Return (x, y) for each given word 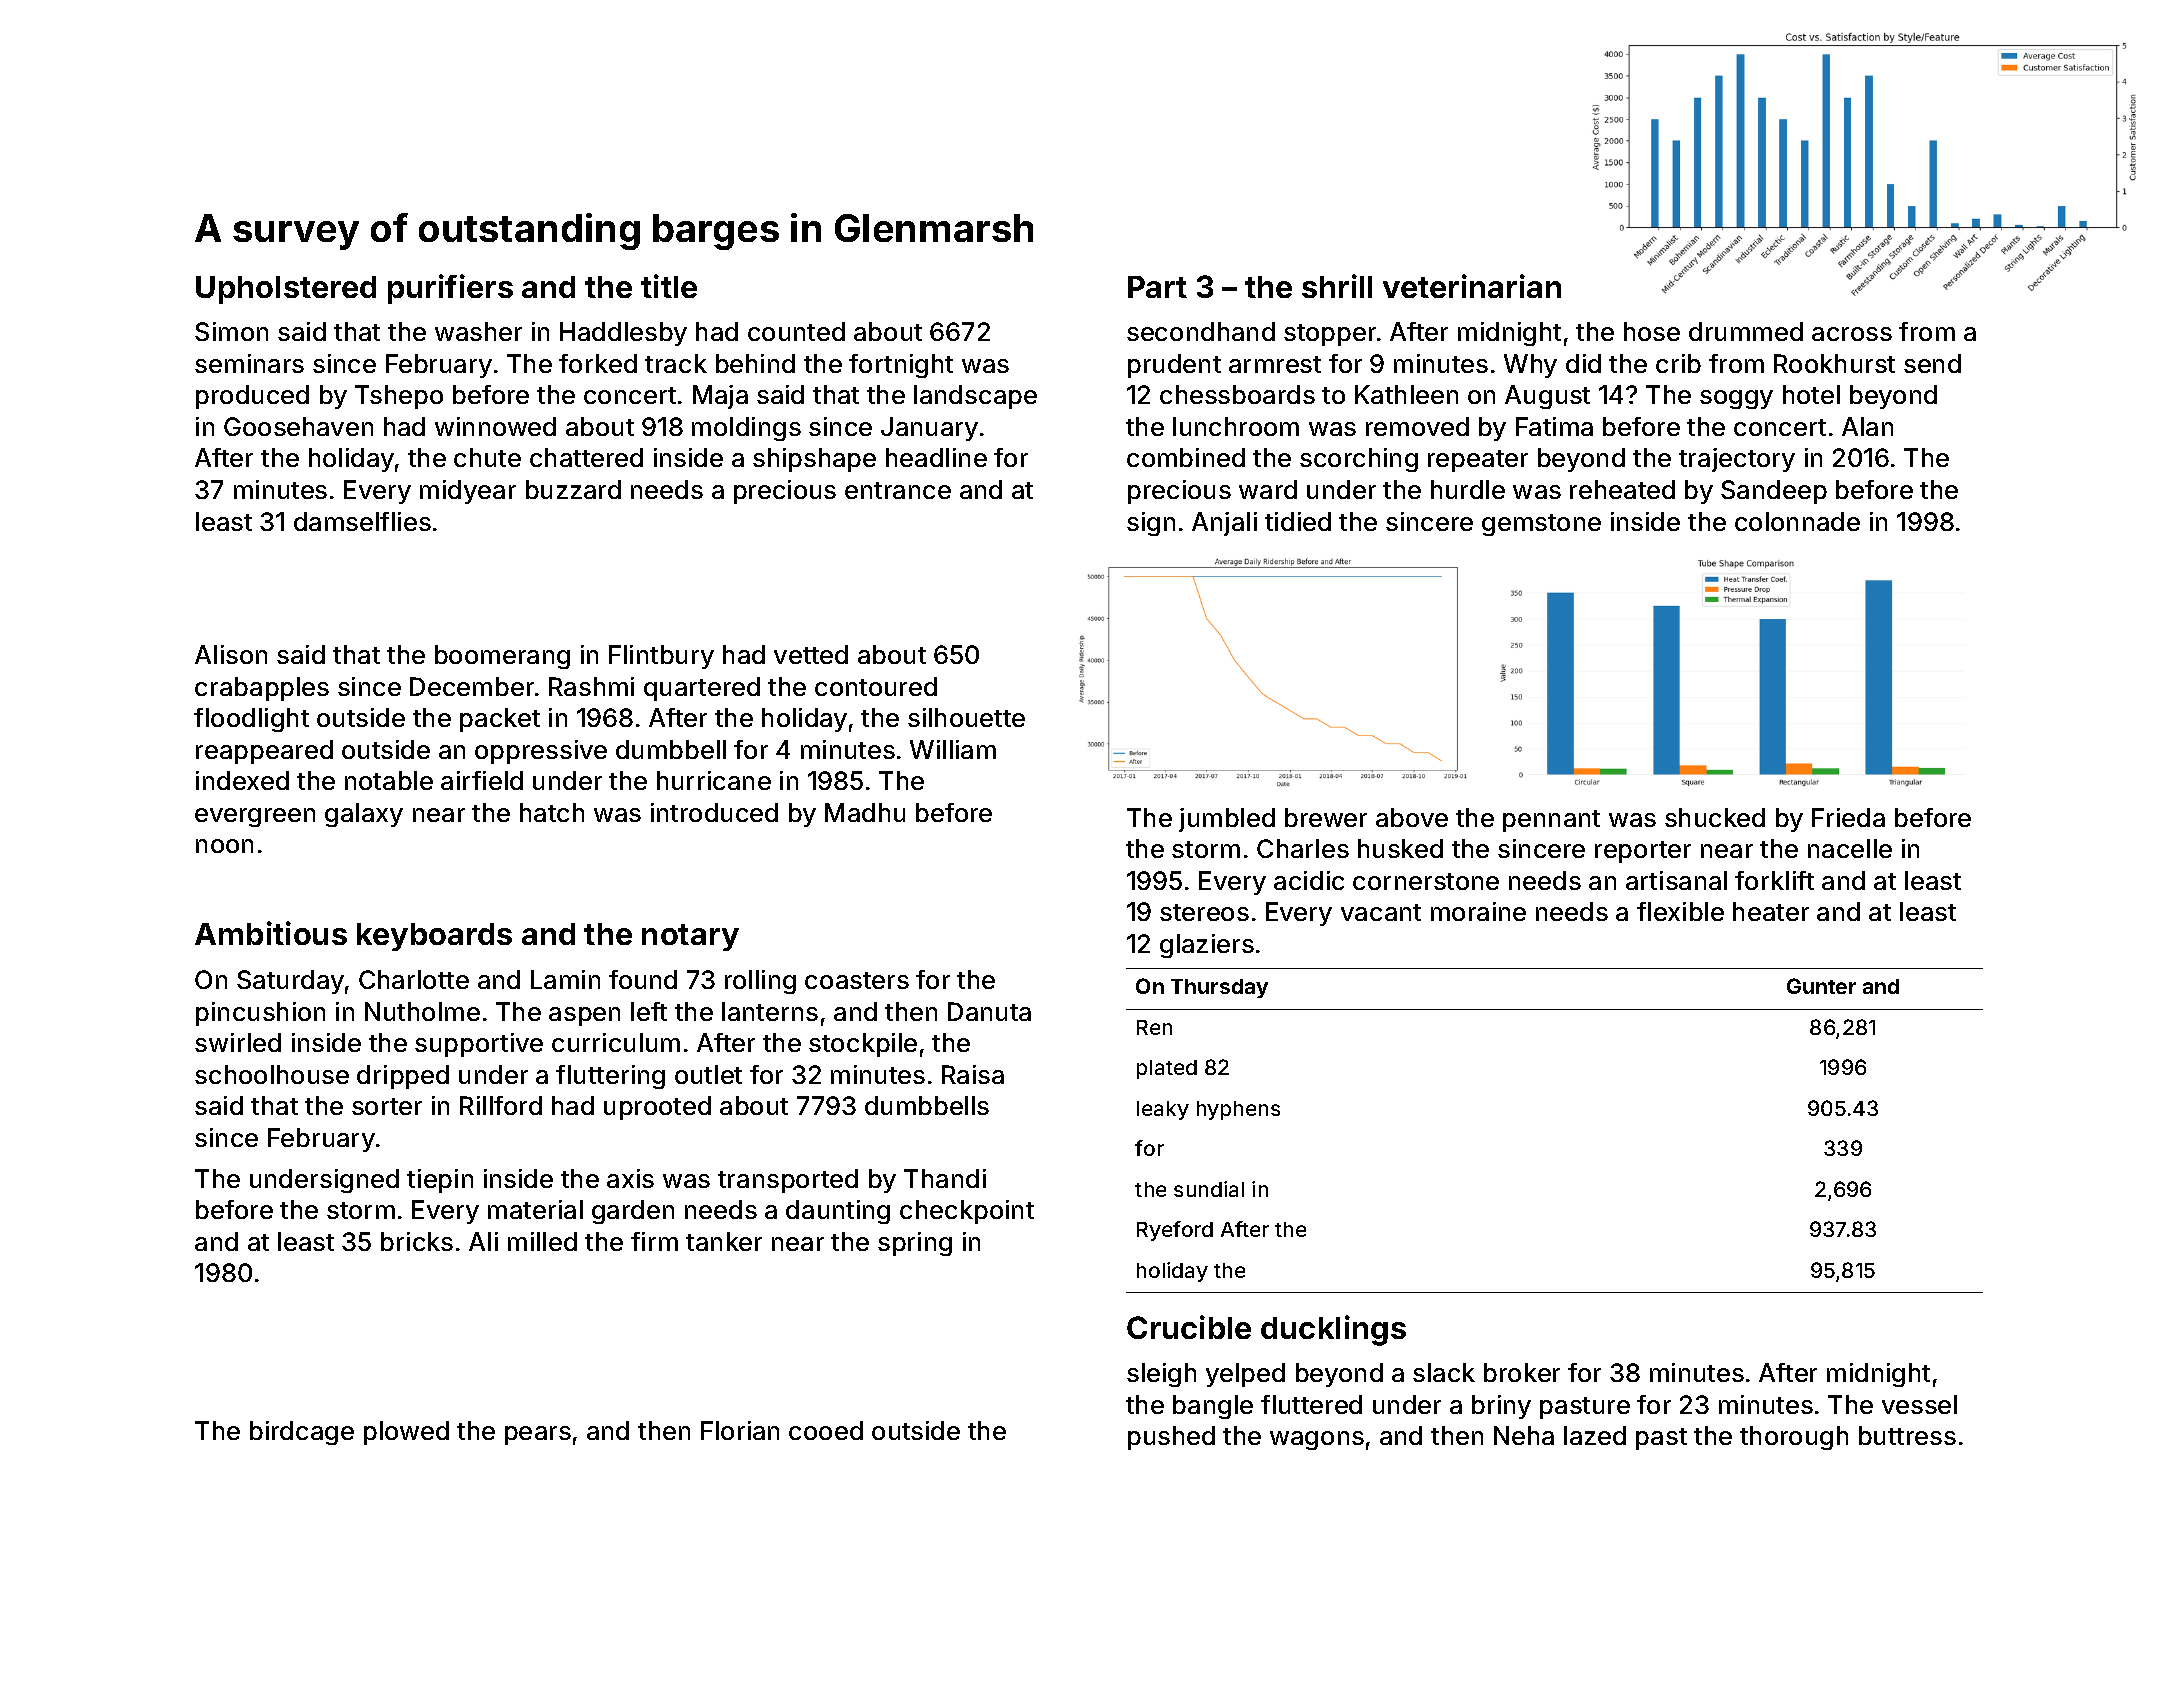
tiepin (440, 1181)
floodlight (251, 720)
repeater (1478, 461)
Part (1157, 287)
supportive (479, 1045)
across (1852, 334)
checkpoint (967, 1212)
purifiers (450, 289)
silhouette (966, 717)
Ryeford (1175, 1231)
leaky (1163, 1110)
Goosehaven (298, 426)
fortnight (901, 366)
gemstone (1541, 525)
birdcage (302, 1433)
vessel (1919, 1404)
